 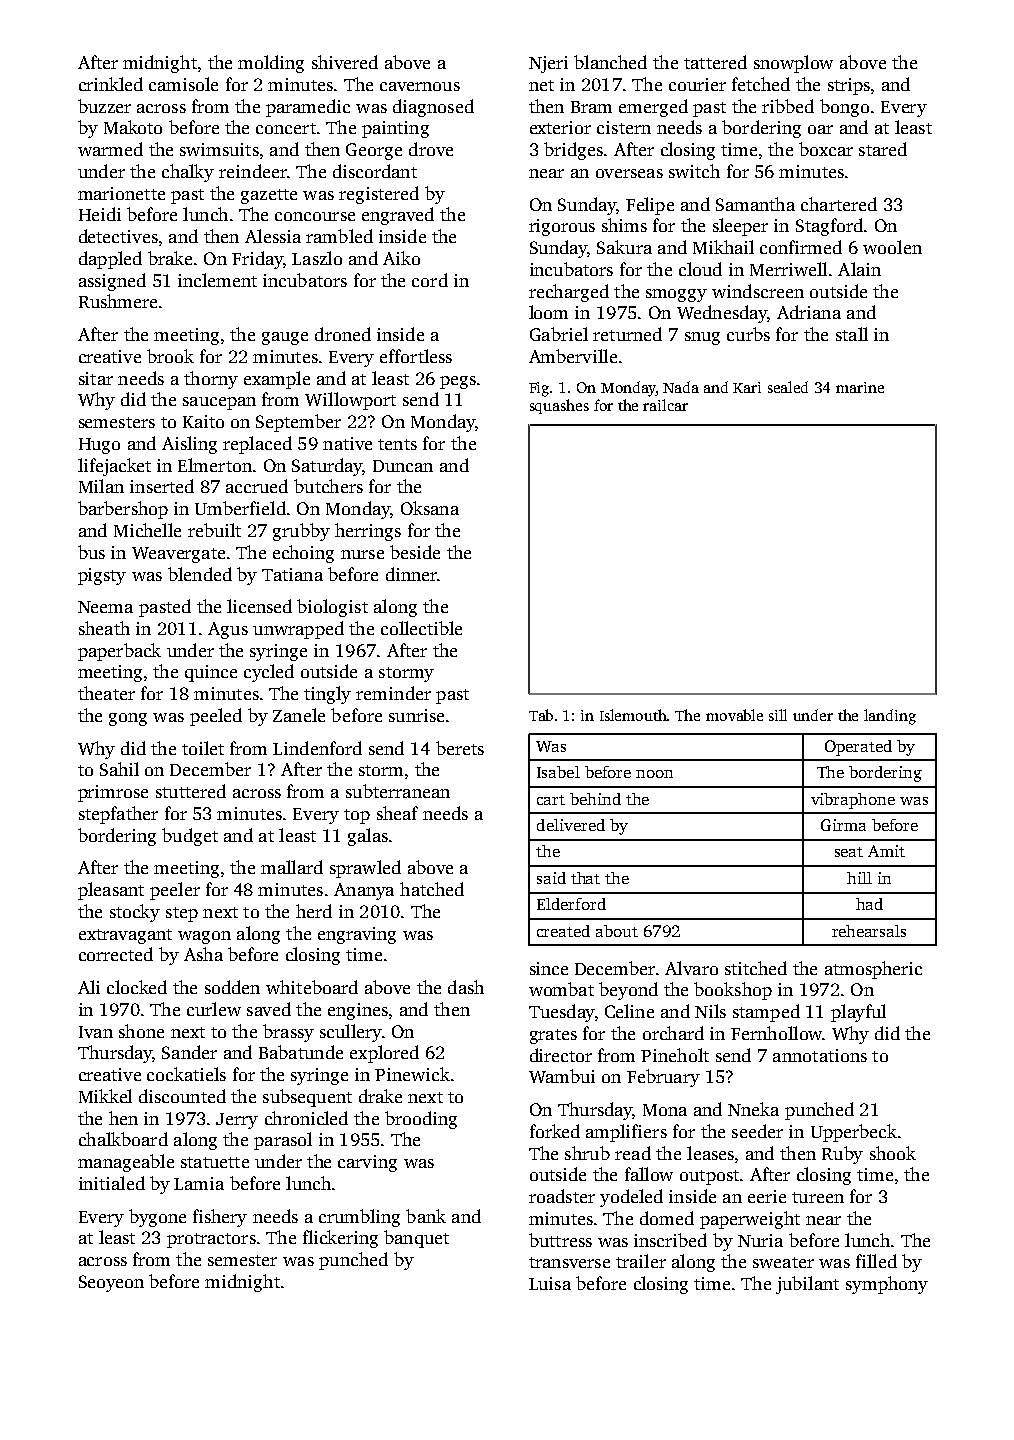 What do you see at coordinates (183, 84) in the screenshot?
I see `camisole` at bounding box center [183, 84].
